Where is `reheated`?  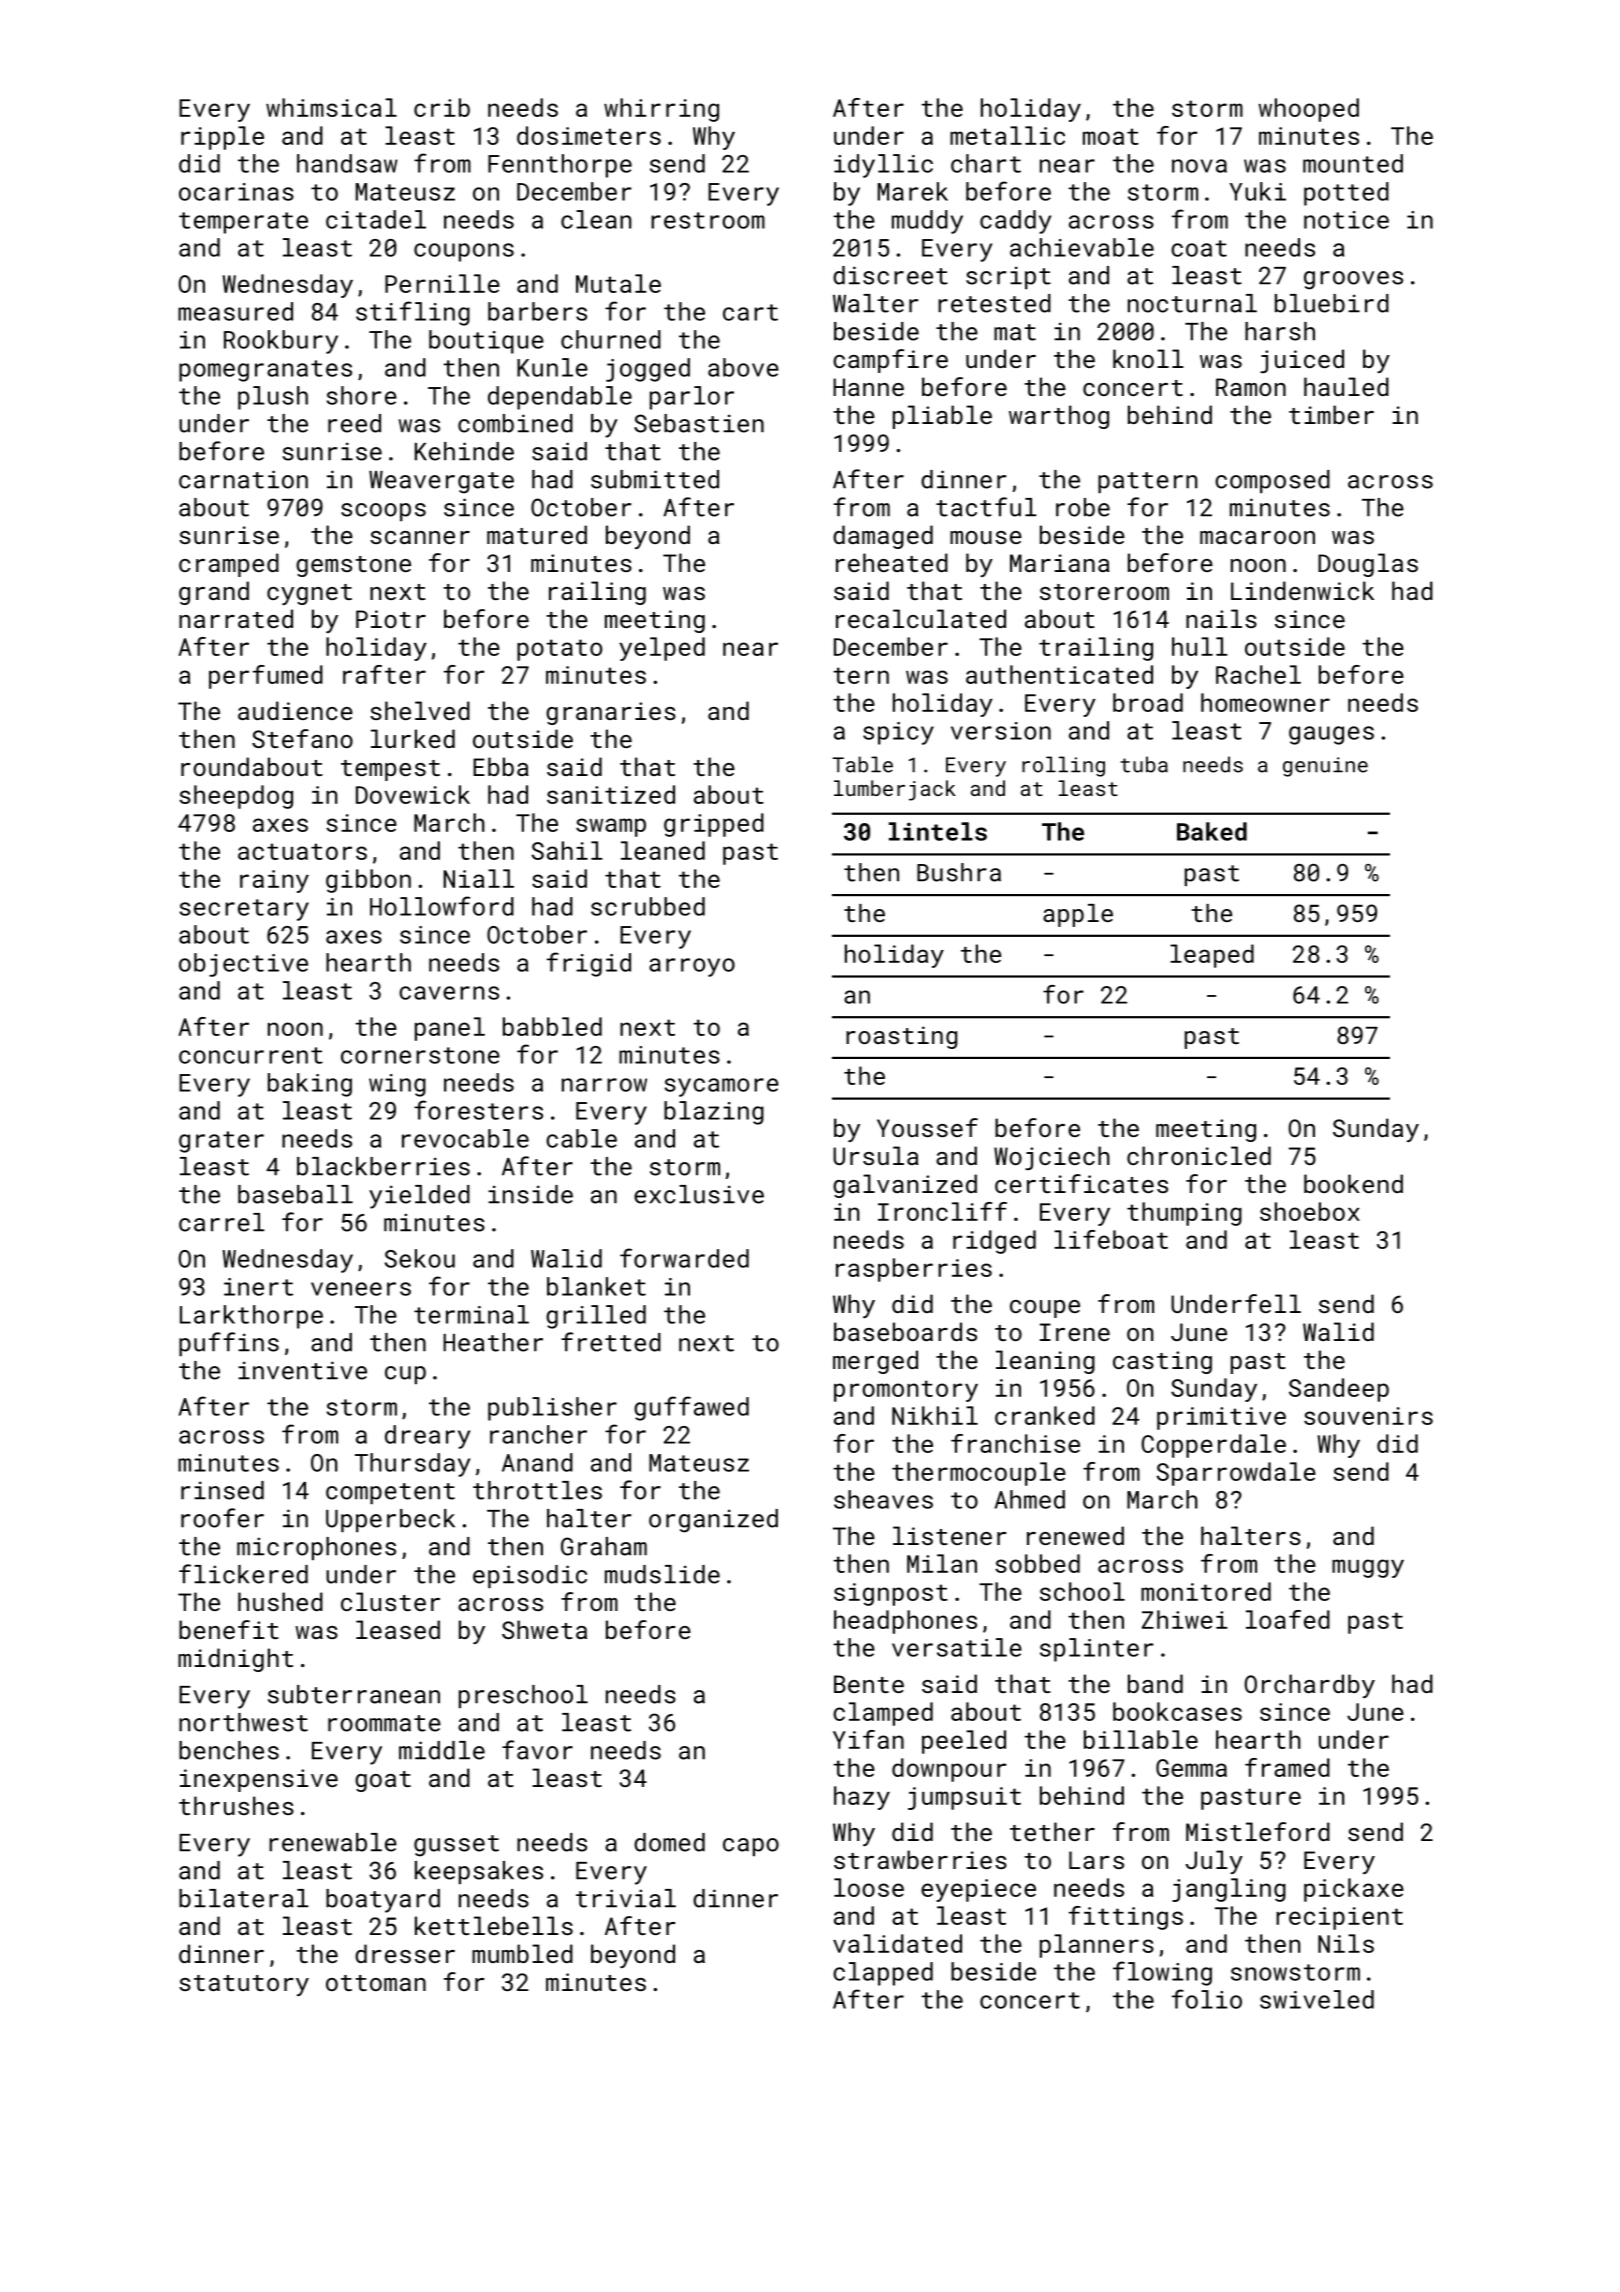 reheated is located at coordinates (892, 562).
